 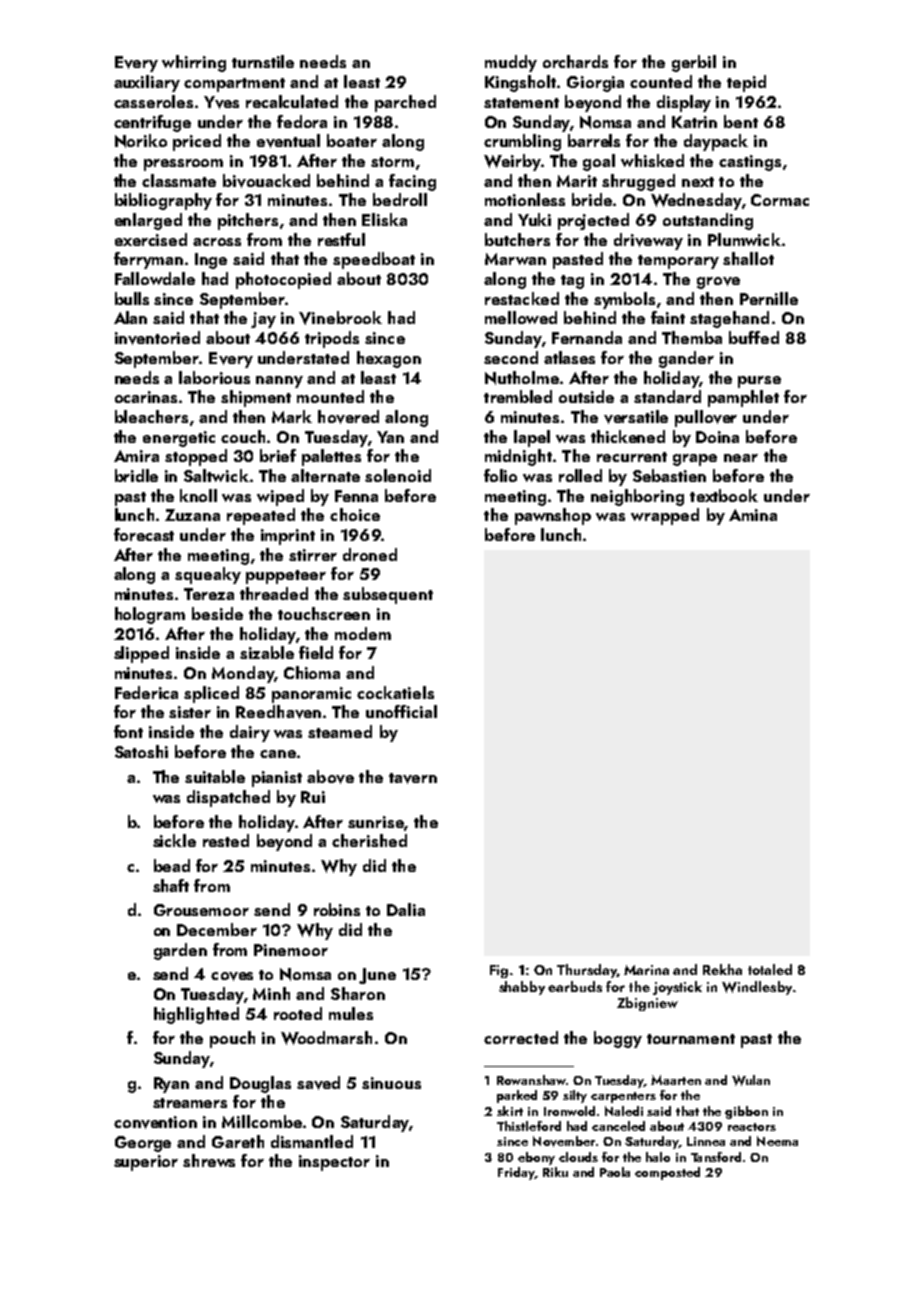 What do you see at coordinates (171, 885) in the screenshot?
I see `shaft` at bounding box center [171, 885].
